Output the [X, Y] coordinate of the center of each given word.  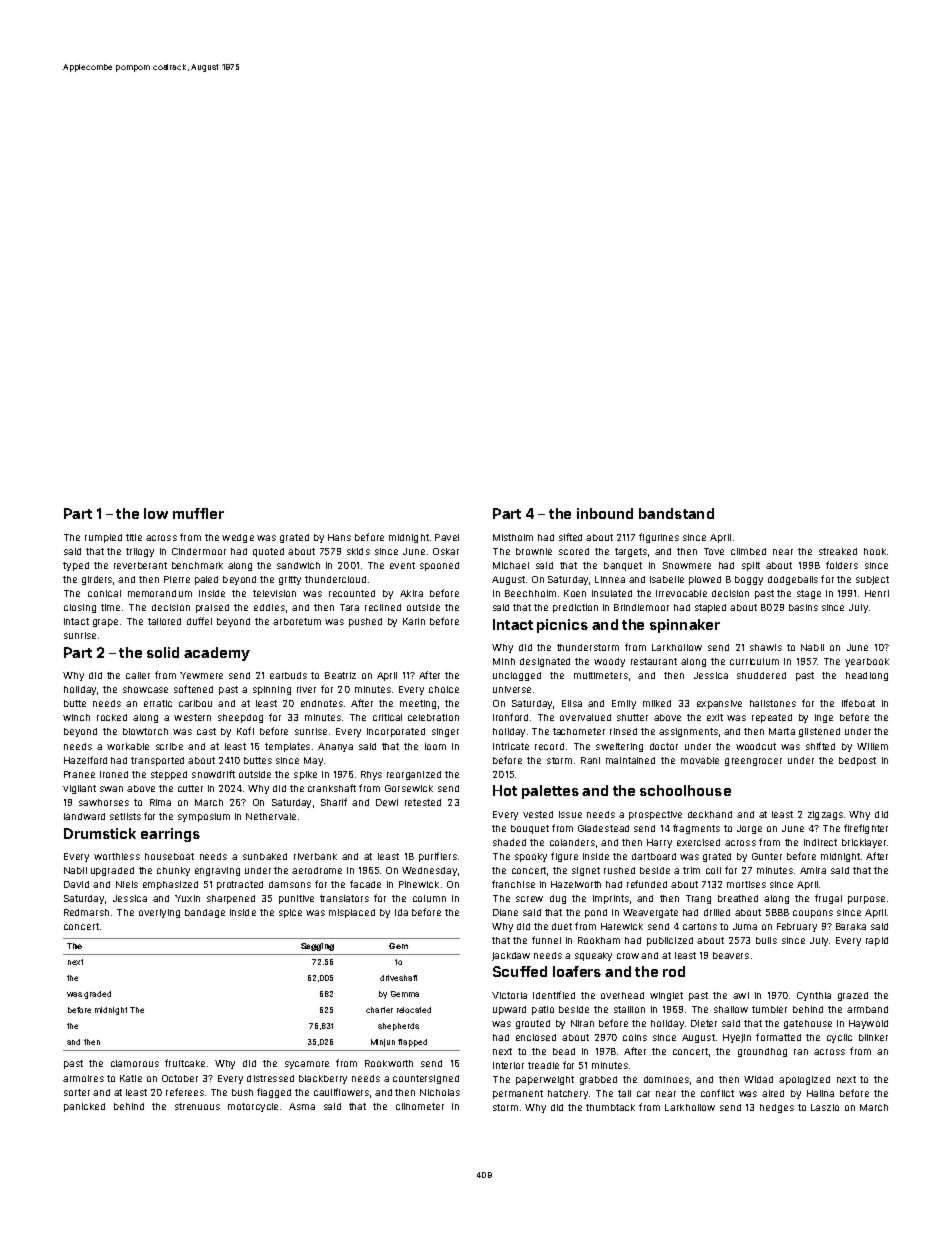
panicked [84, 1107]
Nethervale [271, 816]
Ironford [510, 717]
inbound [605, 513]
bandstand [676, 513]
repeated [772, 718]
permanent [518, 1094]
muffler [198, 513]
